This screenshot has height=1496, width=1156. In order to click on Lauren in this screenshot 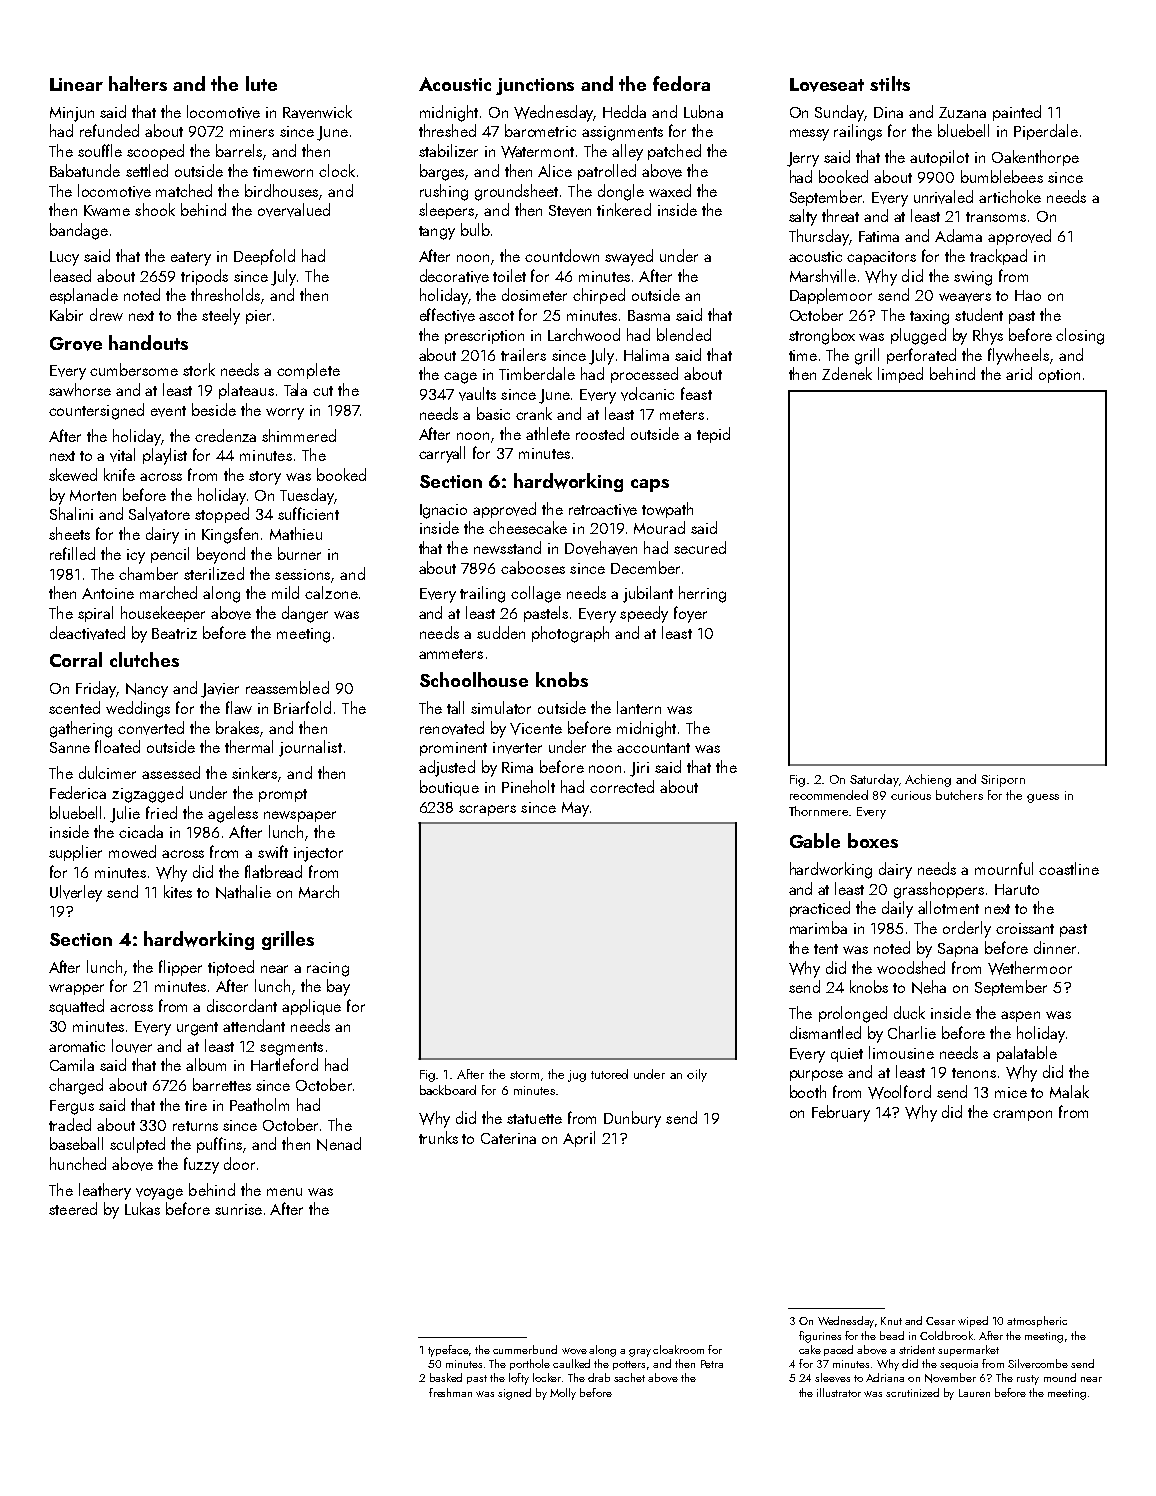, I will do `click(974, 1393)`.
